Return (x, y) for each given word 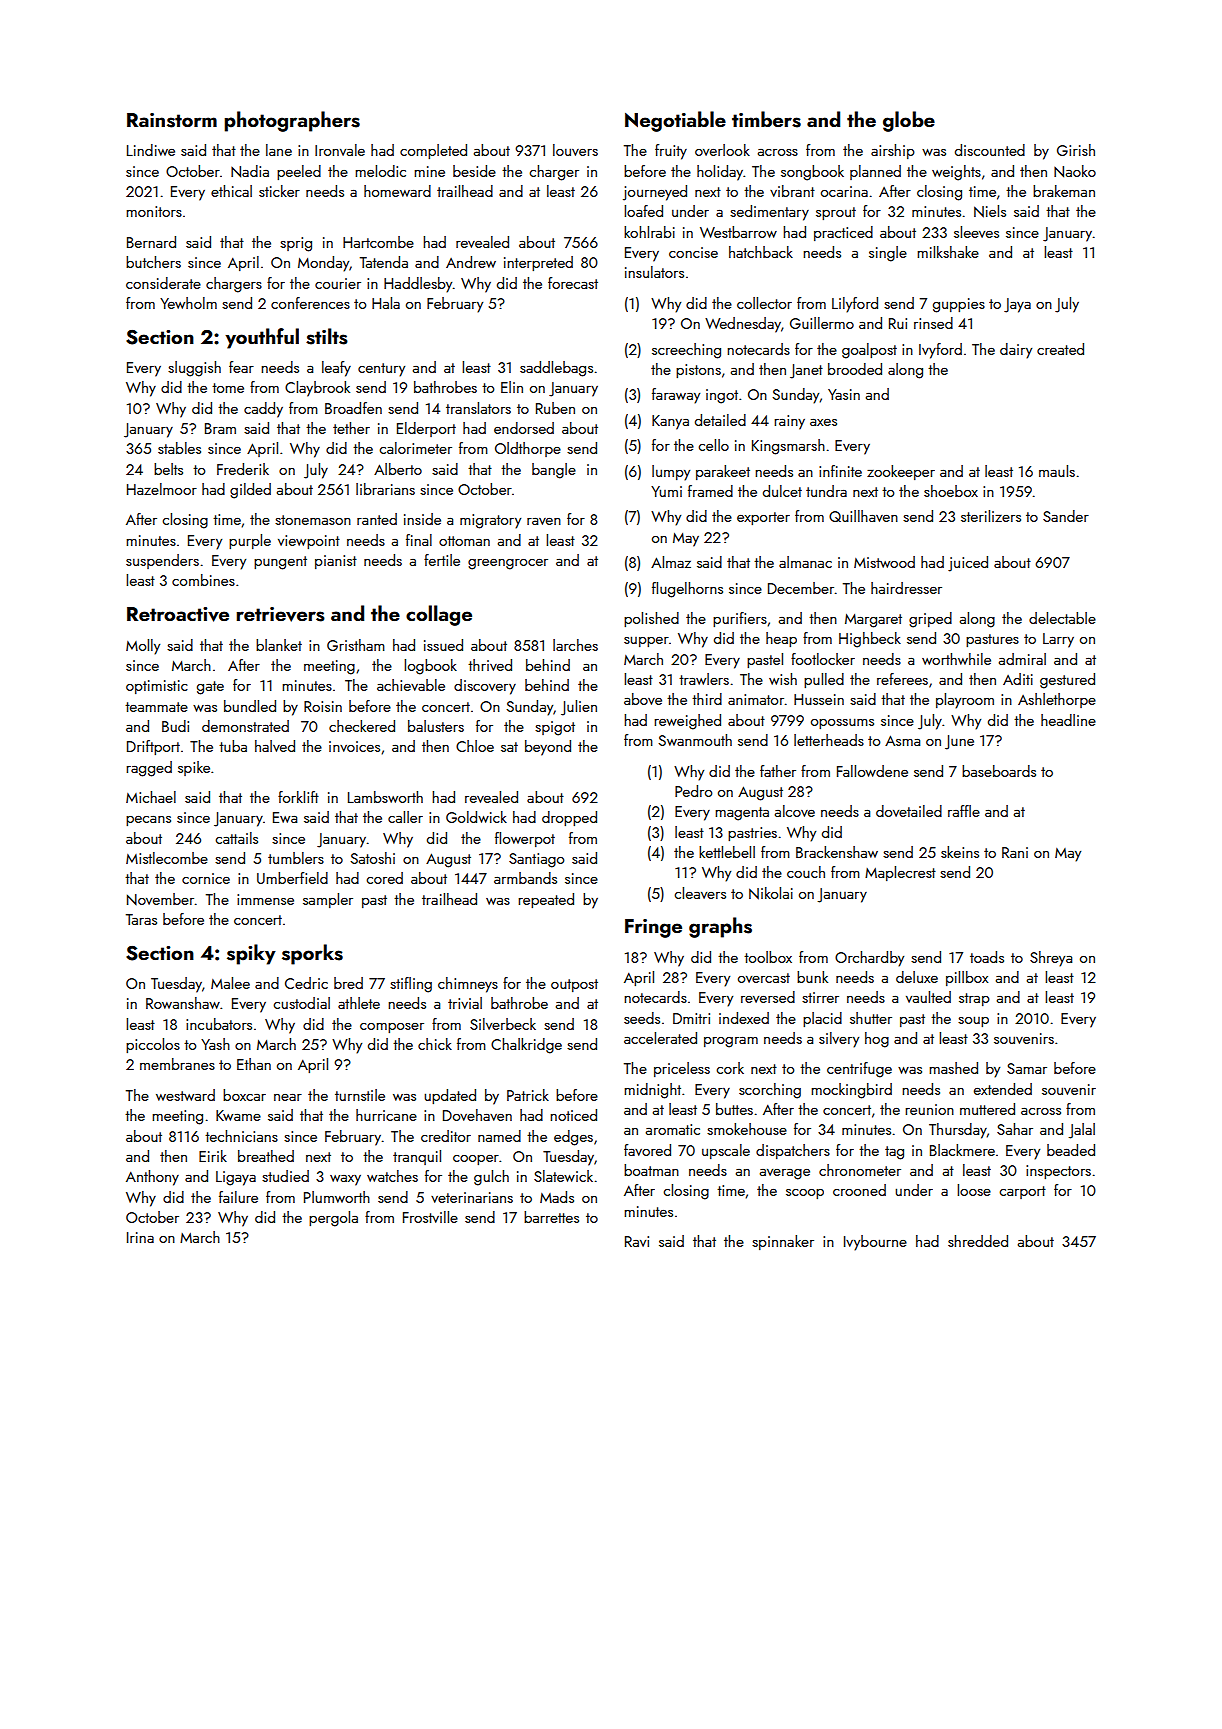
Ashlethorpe (1057, 700)
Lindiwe (151, 150)
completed (433, 151)
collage (439, 615)
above (643, 699)
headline (1068, 720)
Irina (140, 1237)
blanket (279, 645)
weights (956, 173)
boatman (651, 1170)
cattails (236, 838)
